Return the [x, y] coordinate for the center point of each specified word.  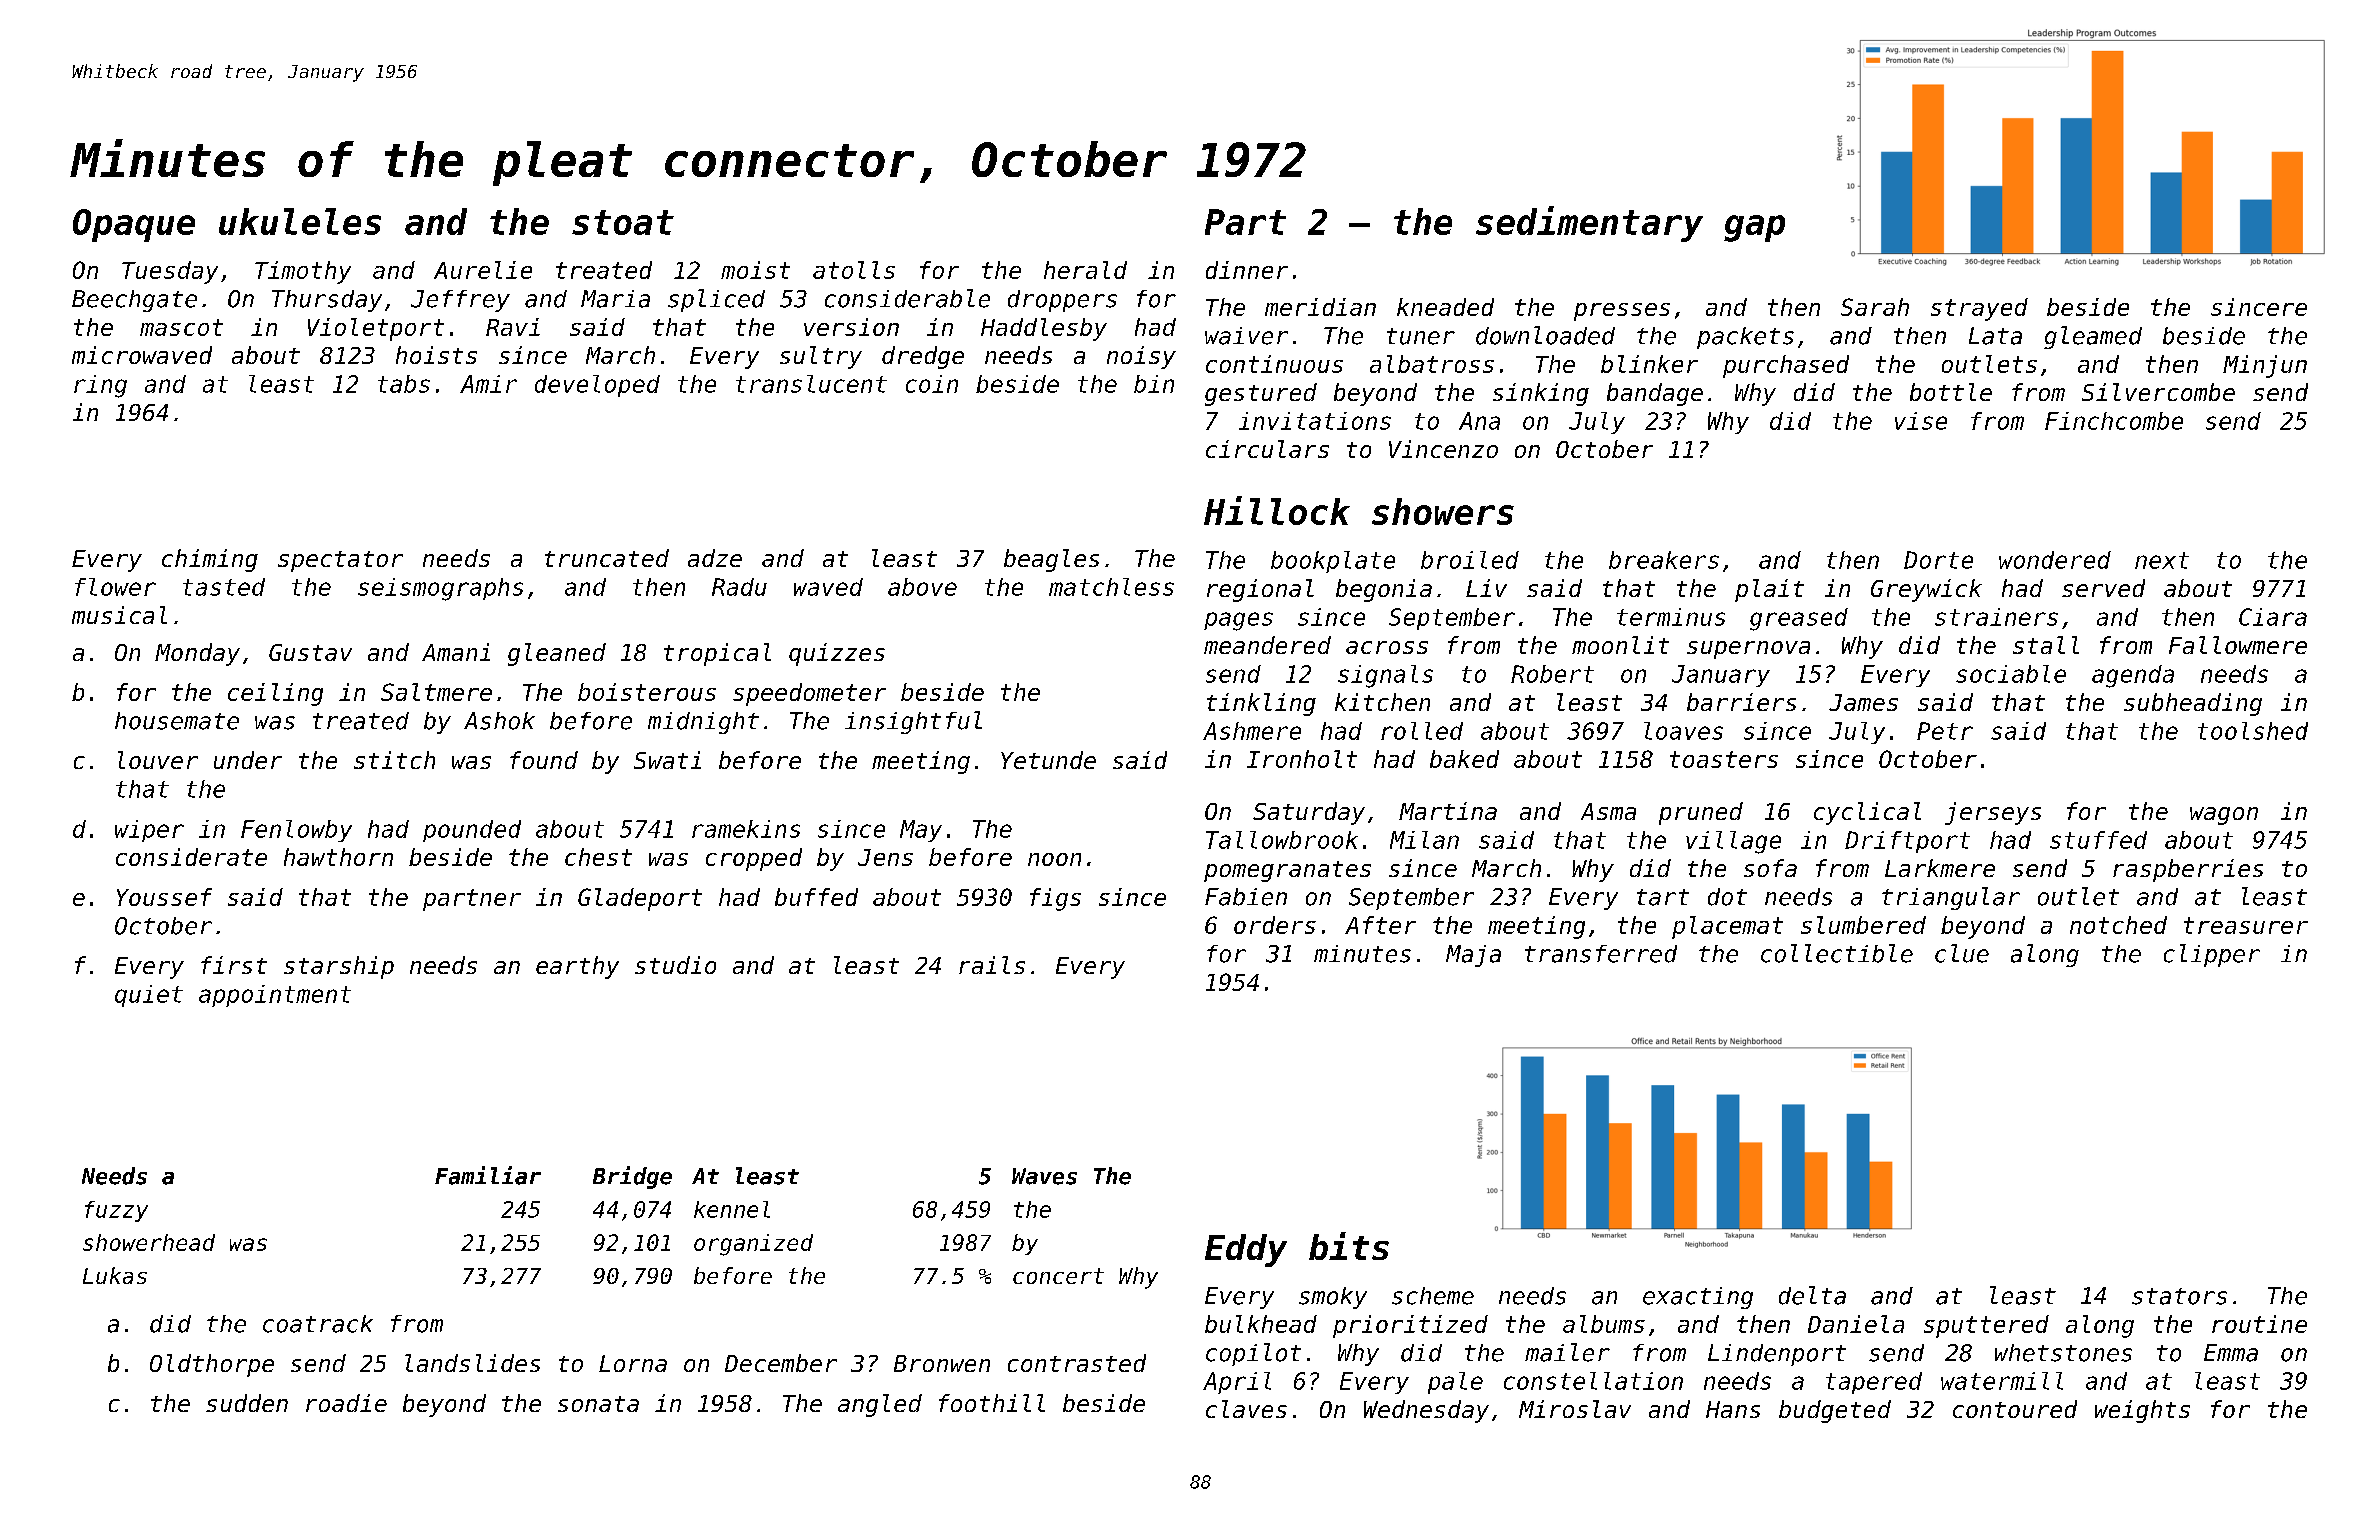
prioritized [1410, 1326]
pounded [472, 831]
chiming [210, 560]
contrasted [1077, 1363]
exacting [1698, 1298]
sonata [598, 1404]
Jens [885, 857]
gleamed [2093, 337]
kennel [732, 1209]
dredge [923, 357]
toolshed [2253, 731]
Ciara [2273, 617]
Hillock [1277, 510]
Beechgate [134, 301]
